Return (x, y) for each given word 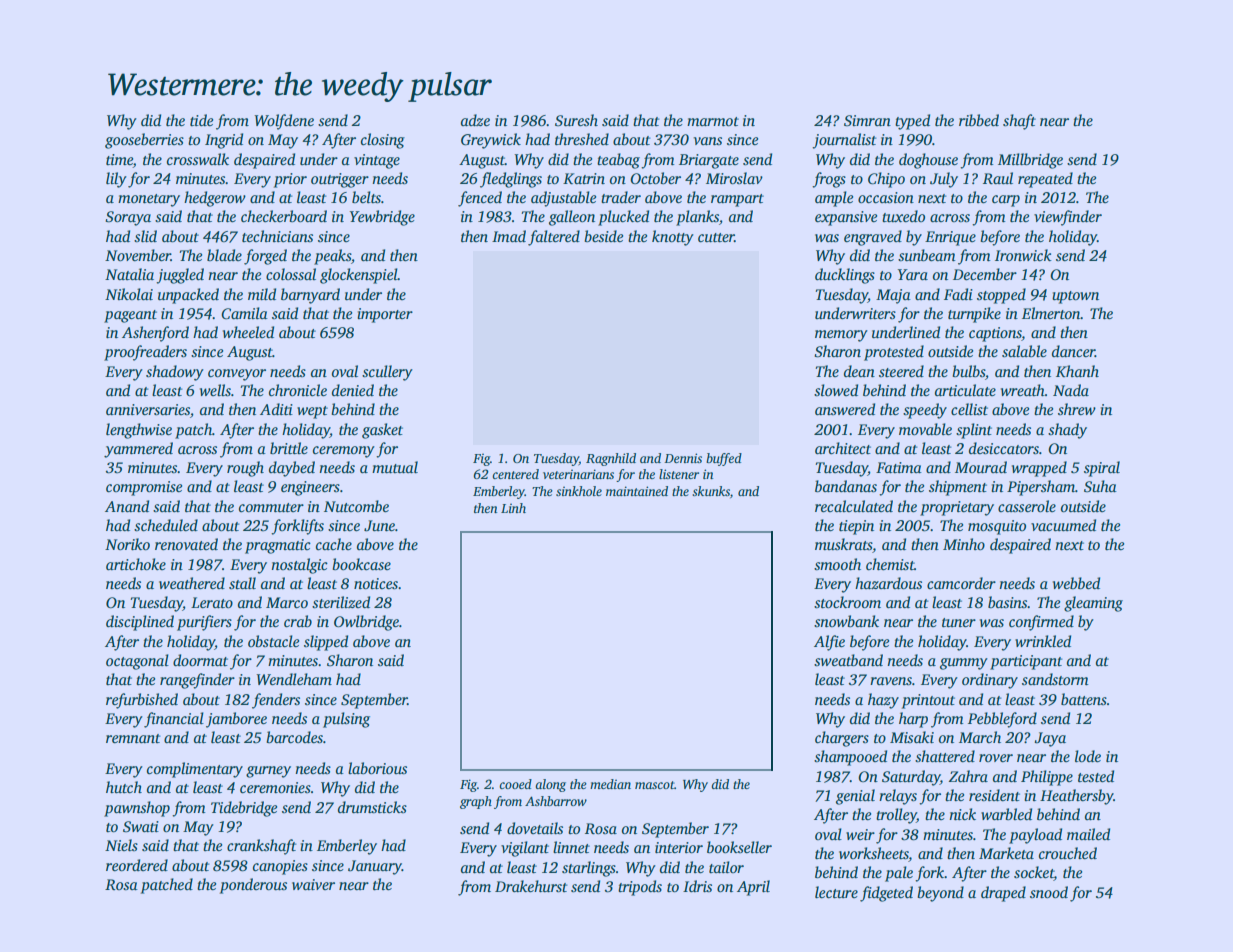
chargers (842, 739)
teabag (618, 161)
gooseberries (144, 141)
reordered (137, 865)
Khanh (1077, 371)
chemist (890, 564)
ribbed (979, 120)
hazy (883, 701)
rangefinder (197, 681)
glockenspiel (359, 276)
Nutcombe (356, 506)
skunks (711, 491)
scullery (387, 373)
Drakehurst (531, 886)
